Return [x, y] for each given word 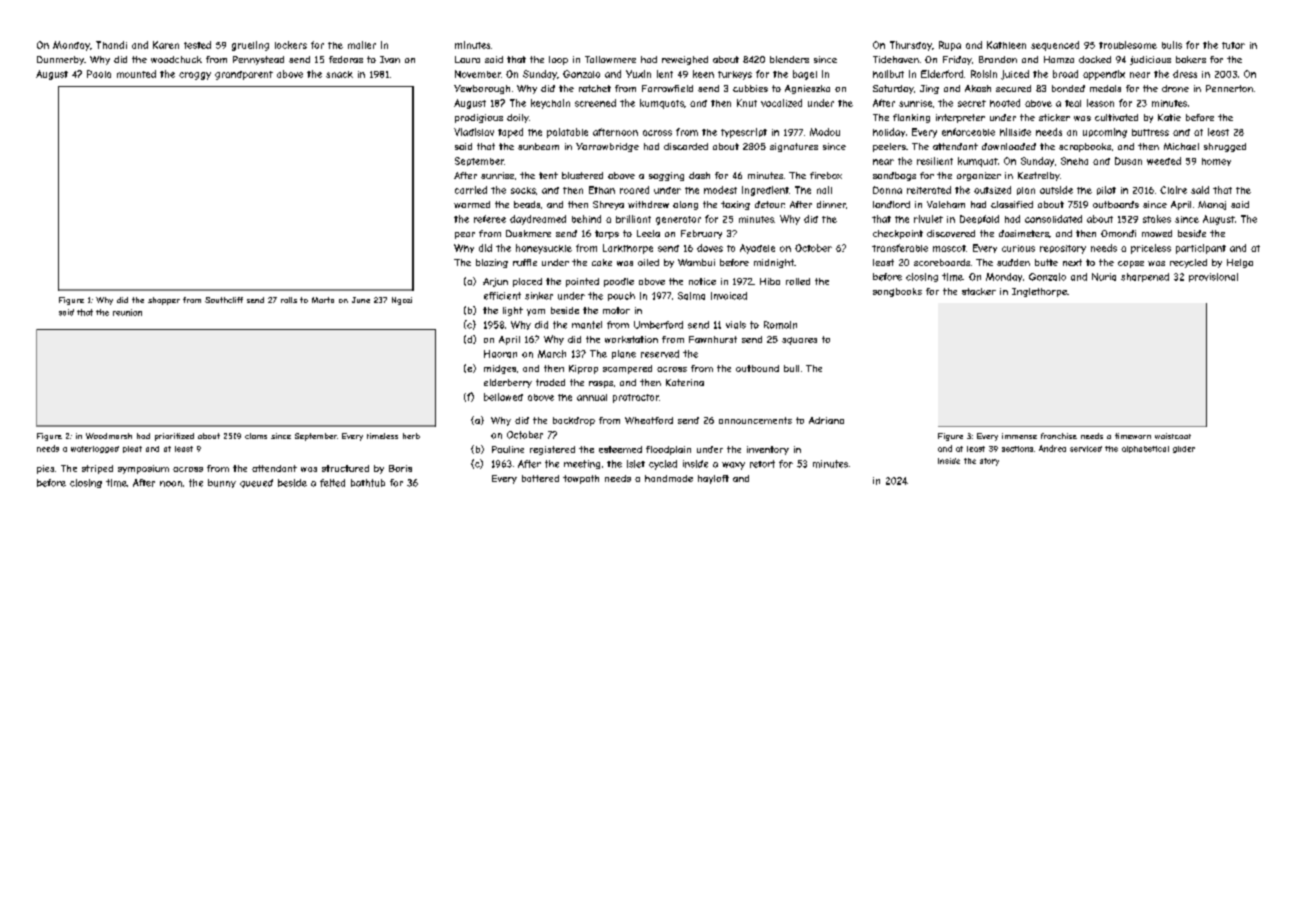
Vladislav [474, 132]
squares [799, 341]
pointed [582, 282]
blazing [492, 263]
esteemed [620, 449]
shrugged [1225, 147]
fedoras [346, 59]
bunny [222, 483]
